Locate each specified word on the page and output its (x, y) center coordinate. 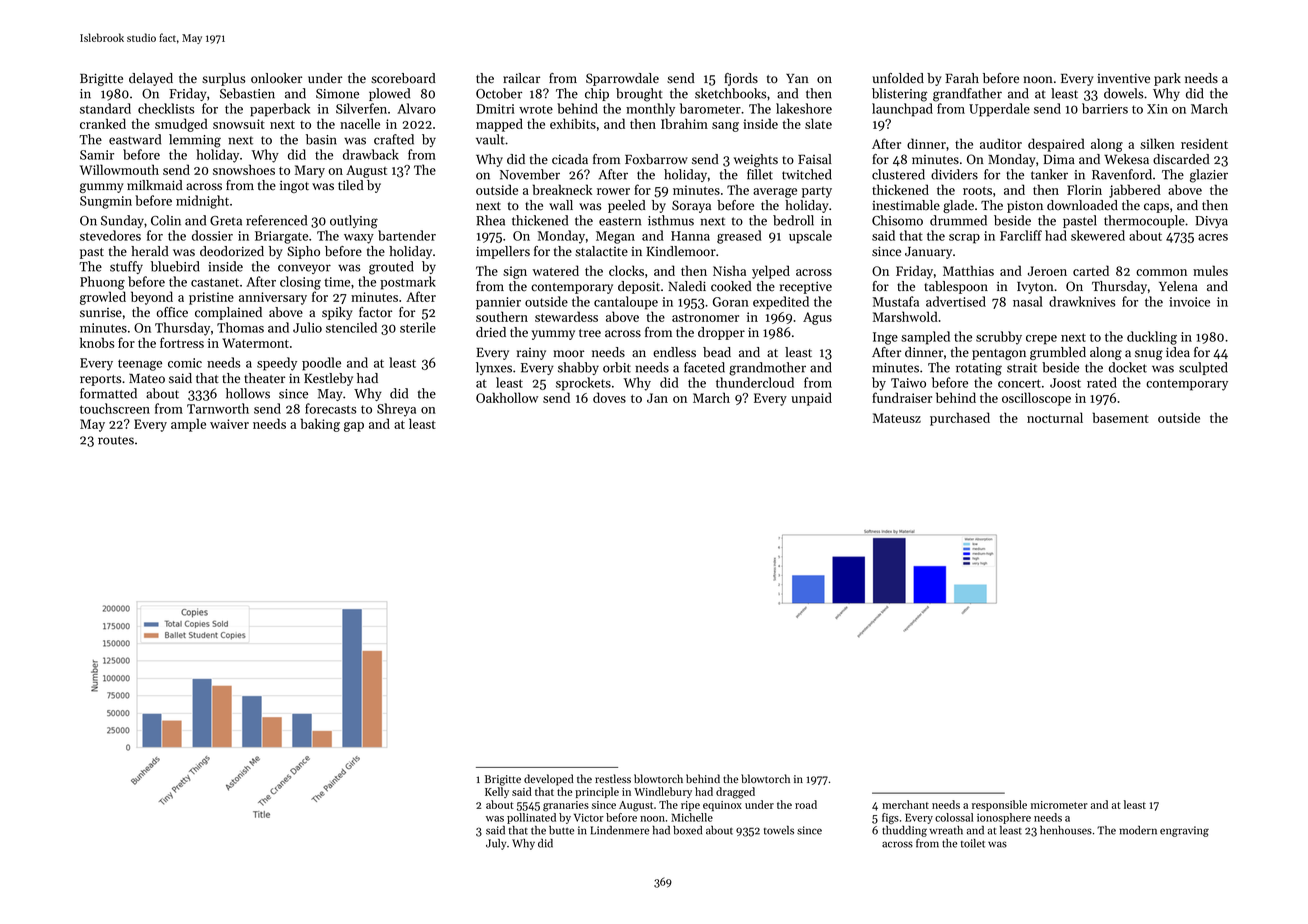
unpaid (811, 399)
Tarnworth (218, 408)
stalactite (601, 251)
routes (116, 440)
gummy (102, 188)
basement (1121, 417)
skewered (1098, 235)
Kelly (497, 792)
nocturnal (1055, 417)
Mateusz (897, 418)
